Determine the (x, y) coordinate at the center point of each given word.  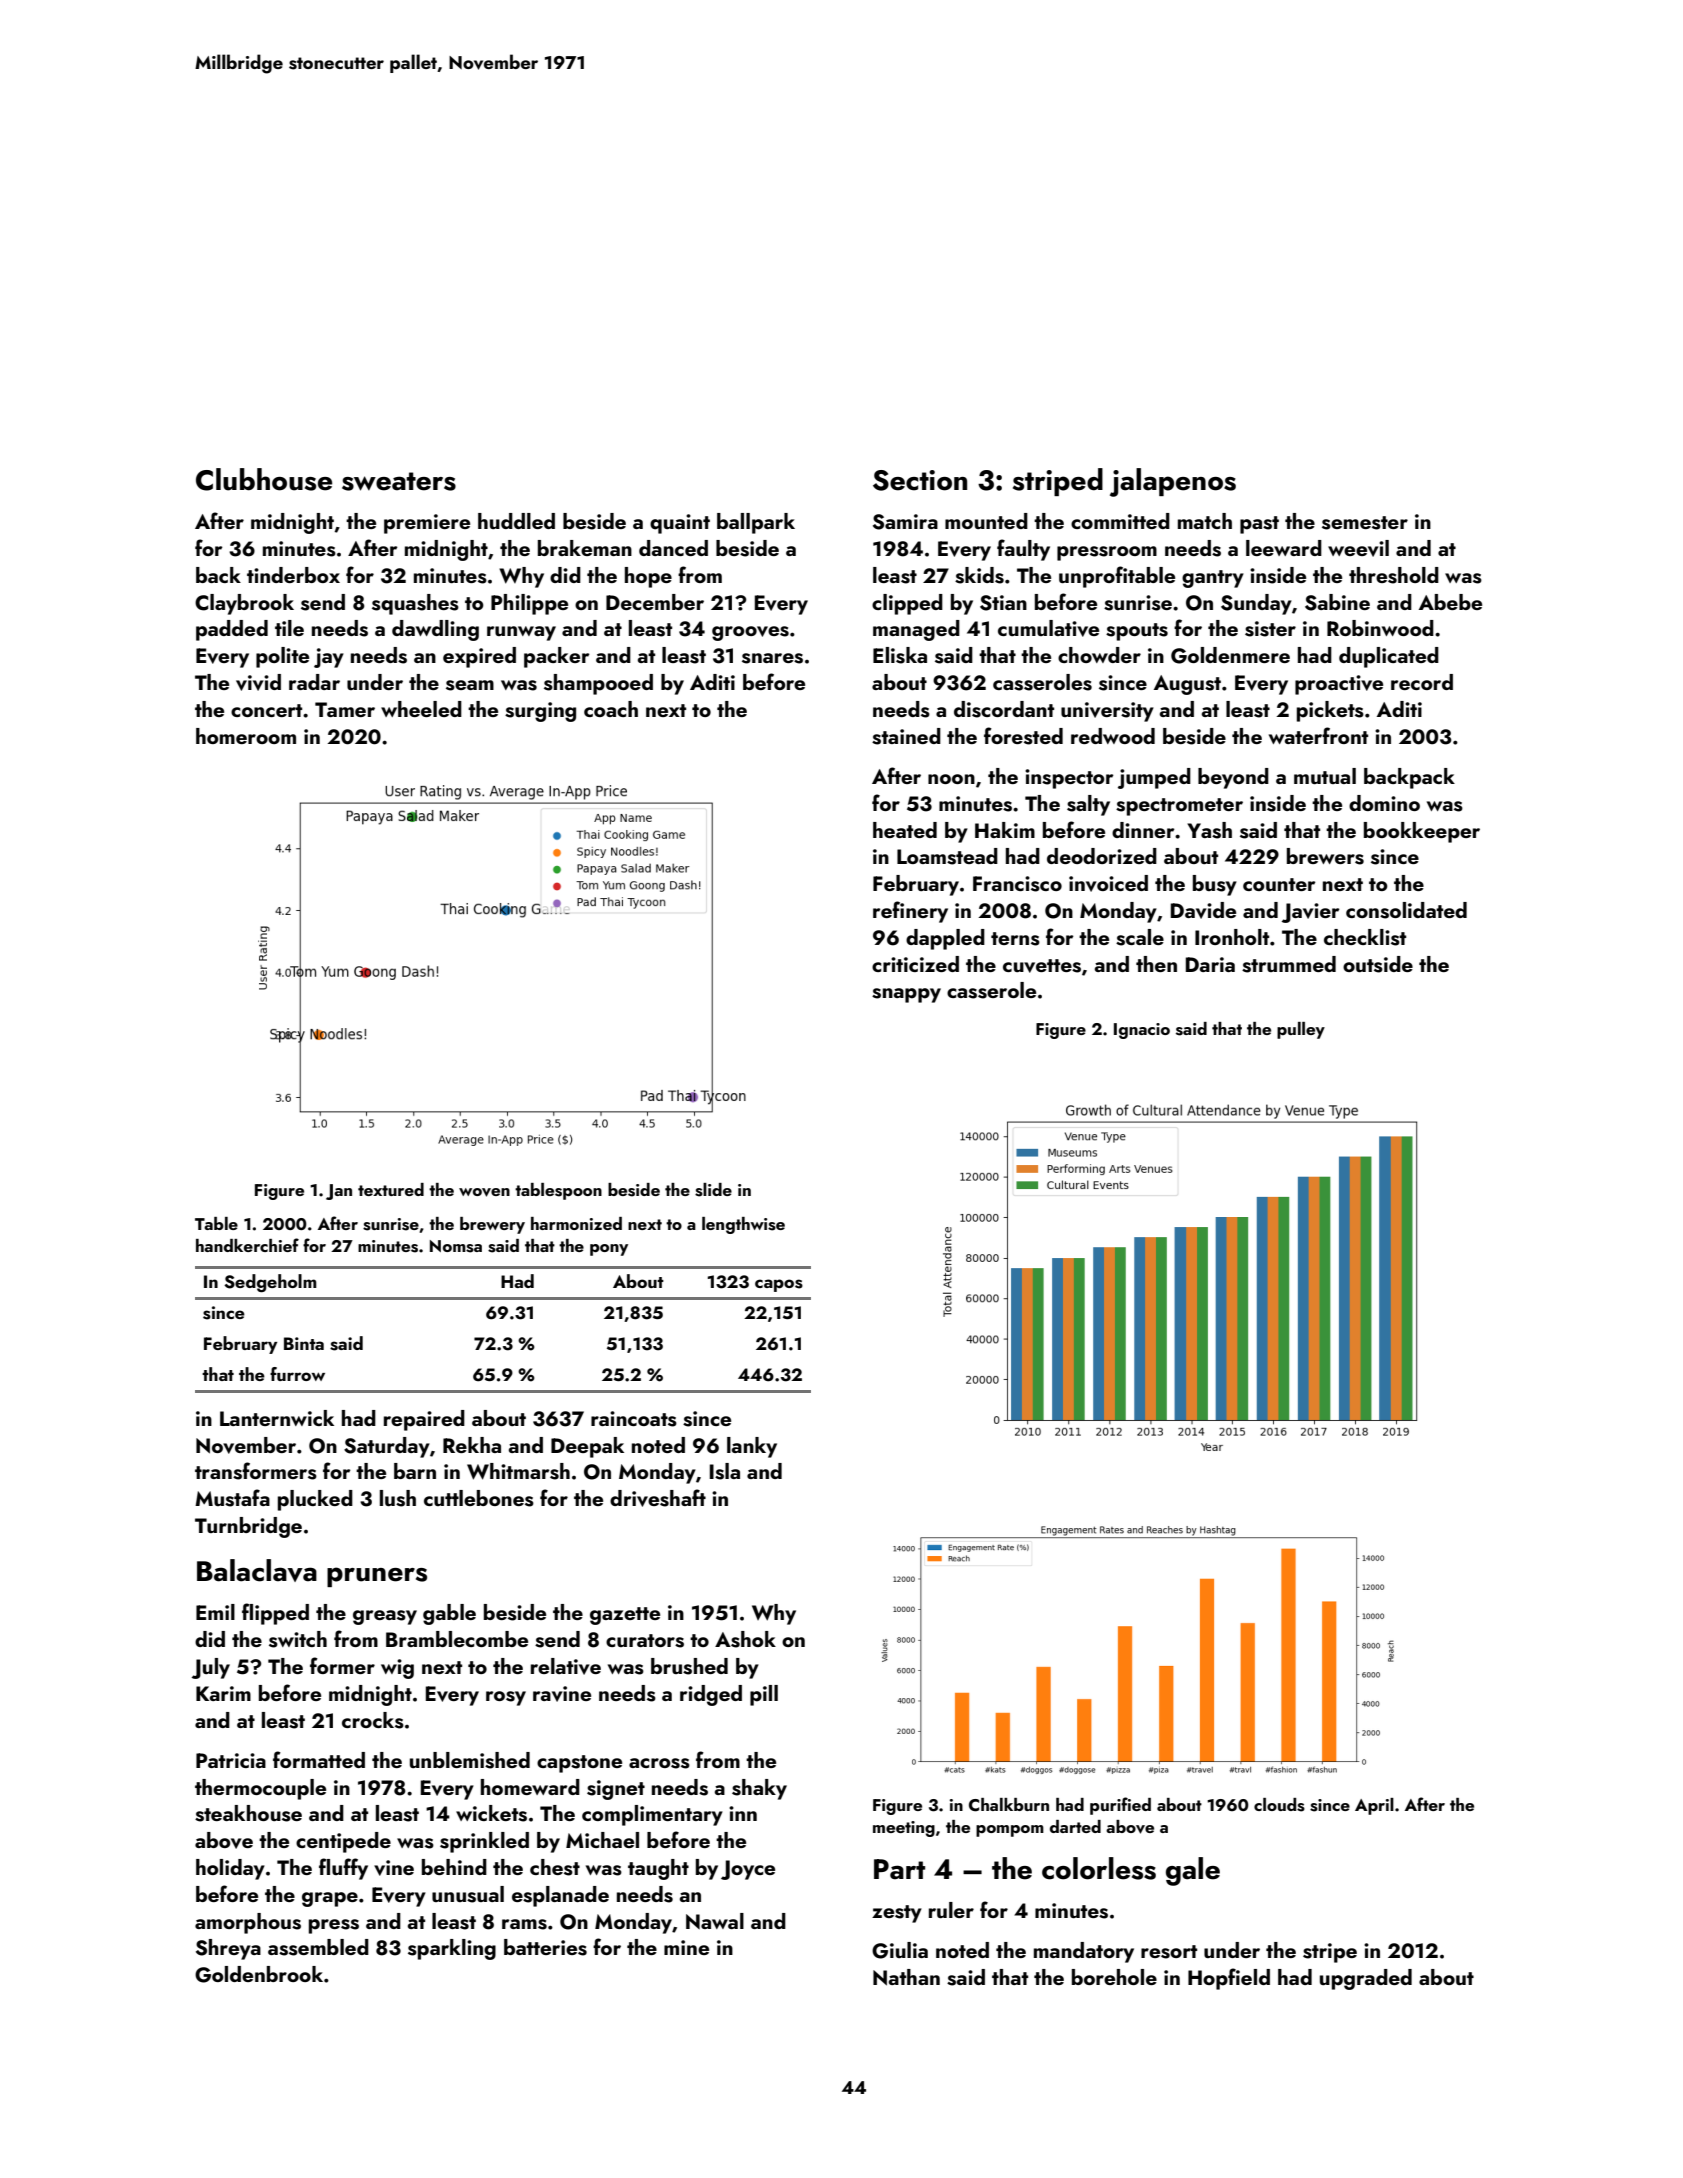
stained (906, 736)
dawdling (435, 630)
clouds (1279, 1805)
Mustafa (232, 1498)
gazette (625, 1616)
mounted (986, 521)
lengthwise (743, 1225)
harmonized (576, 1223)
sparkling (452, 1949)
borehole (1114, 1977)
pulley (1301, 1030)
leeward (1284, 548)
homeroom (246, 736)
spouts (1137, 632)
